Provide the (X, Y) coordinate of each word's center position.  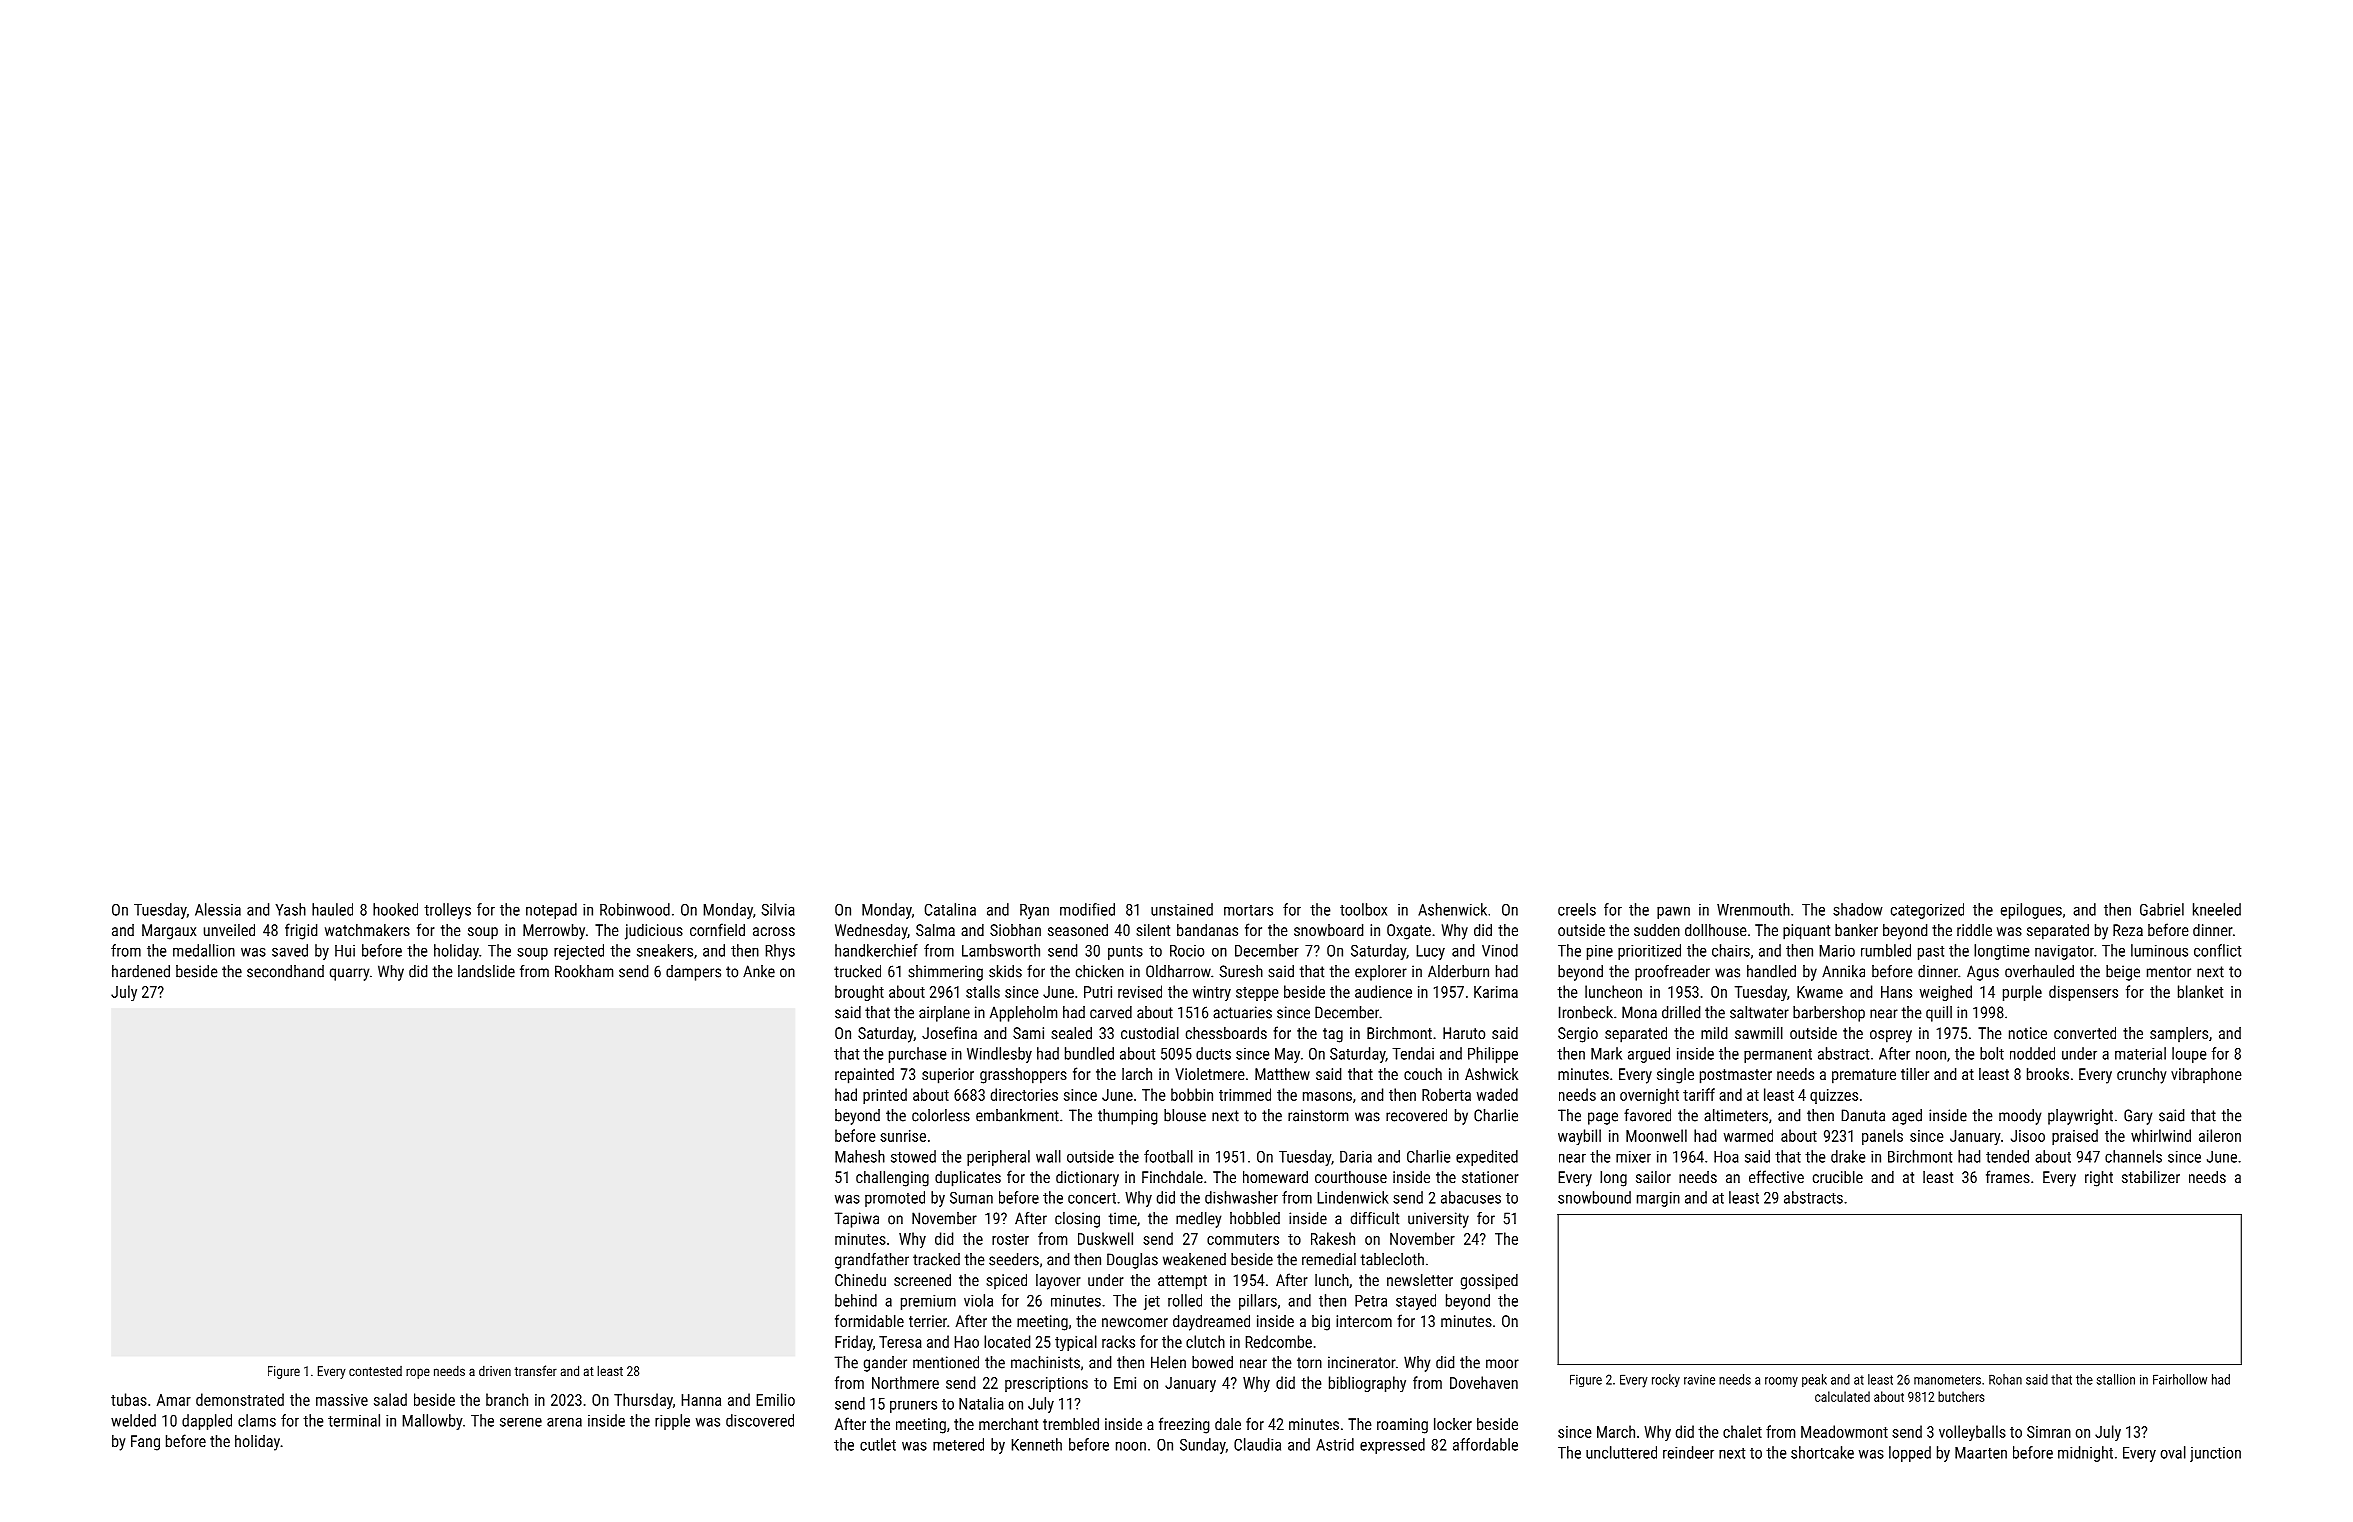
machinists (1045, 1362)
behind (856, 1300)
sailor (1653, 1177)
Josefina (949, 1032)
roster (1010, 1239)
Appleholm (1023, 1014)
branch (507, 1399)
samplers (2179, 1034)
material (2140, 1053)
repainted (864, 1076)
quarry (349, 974)
